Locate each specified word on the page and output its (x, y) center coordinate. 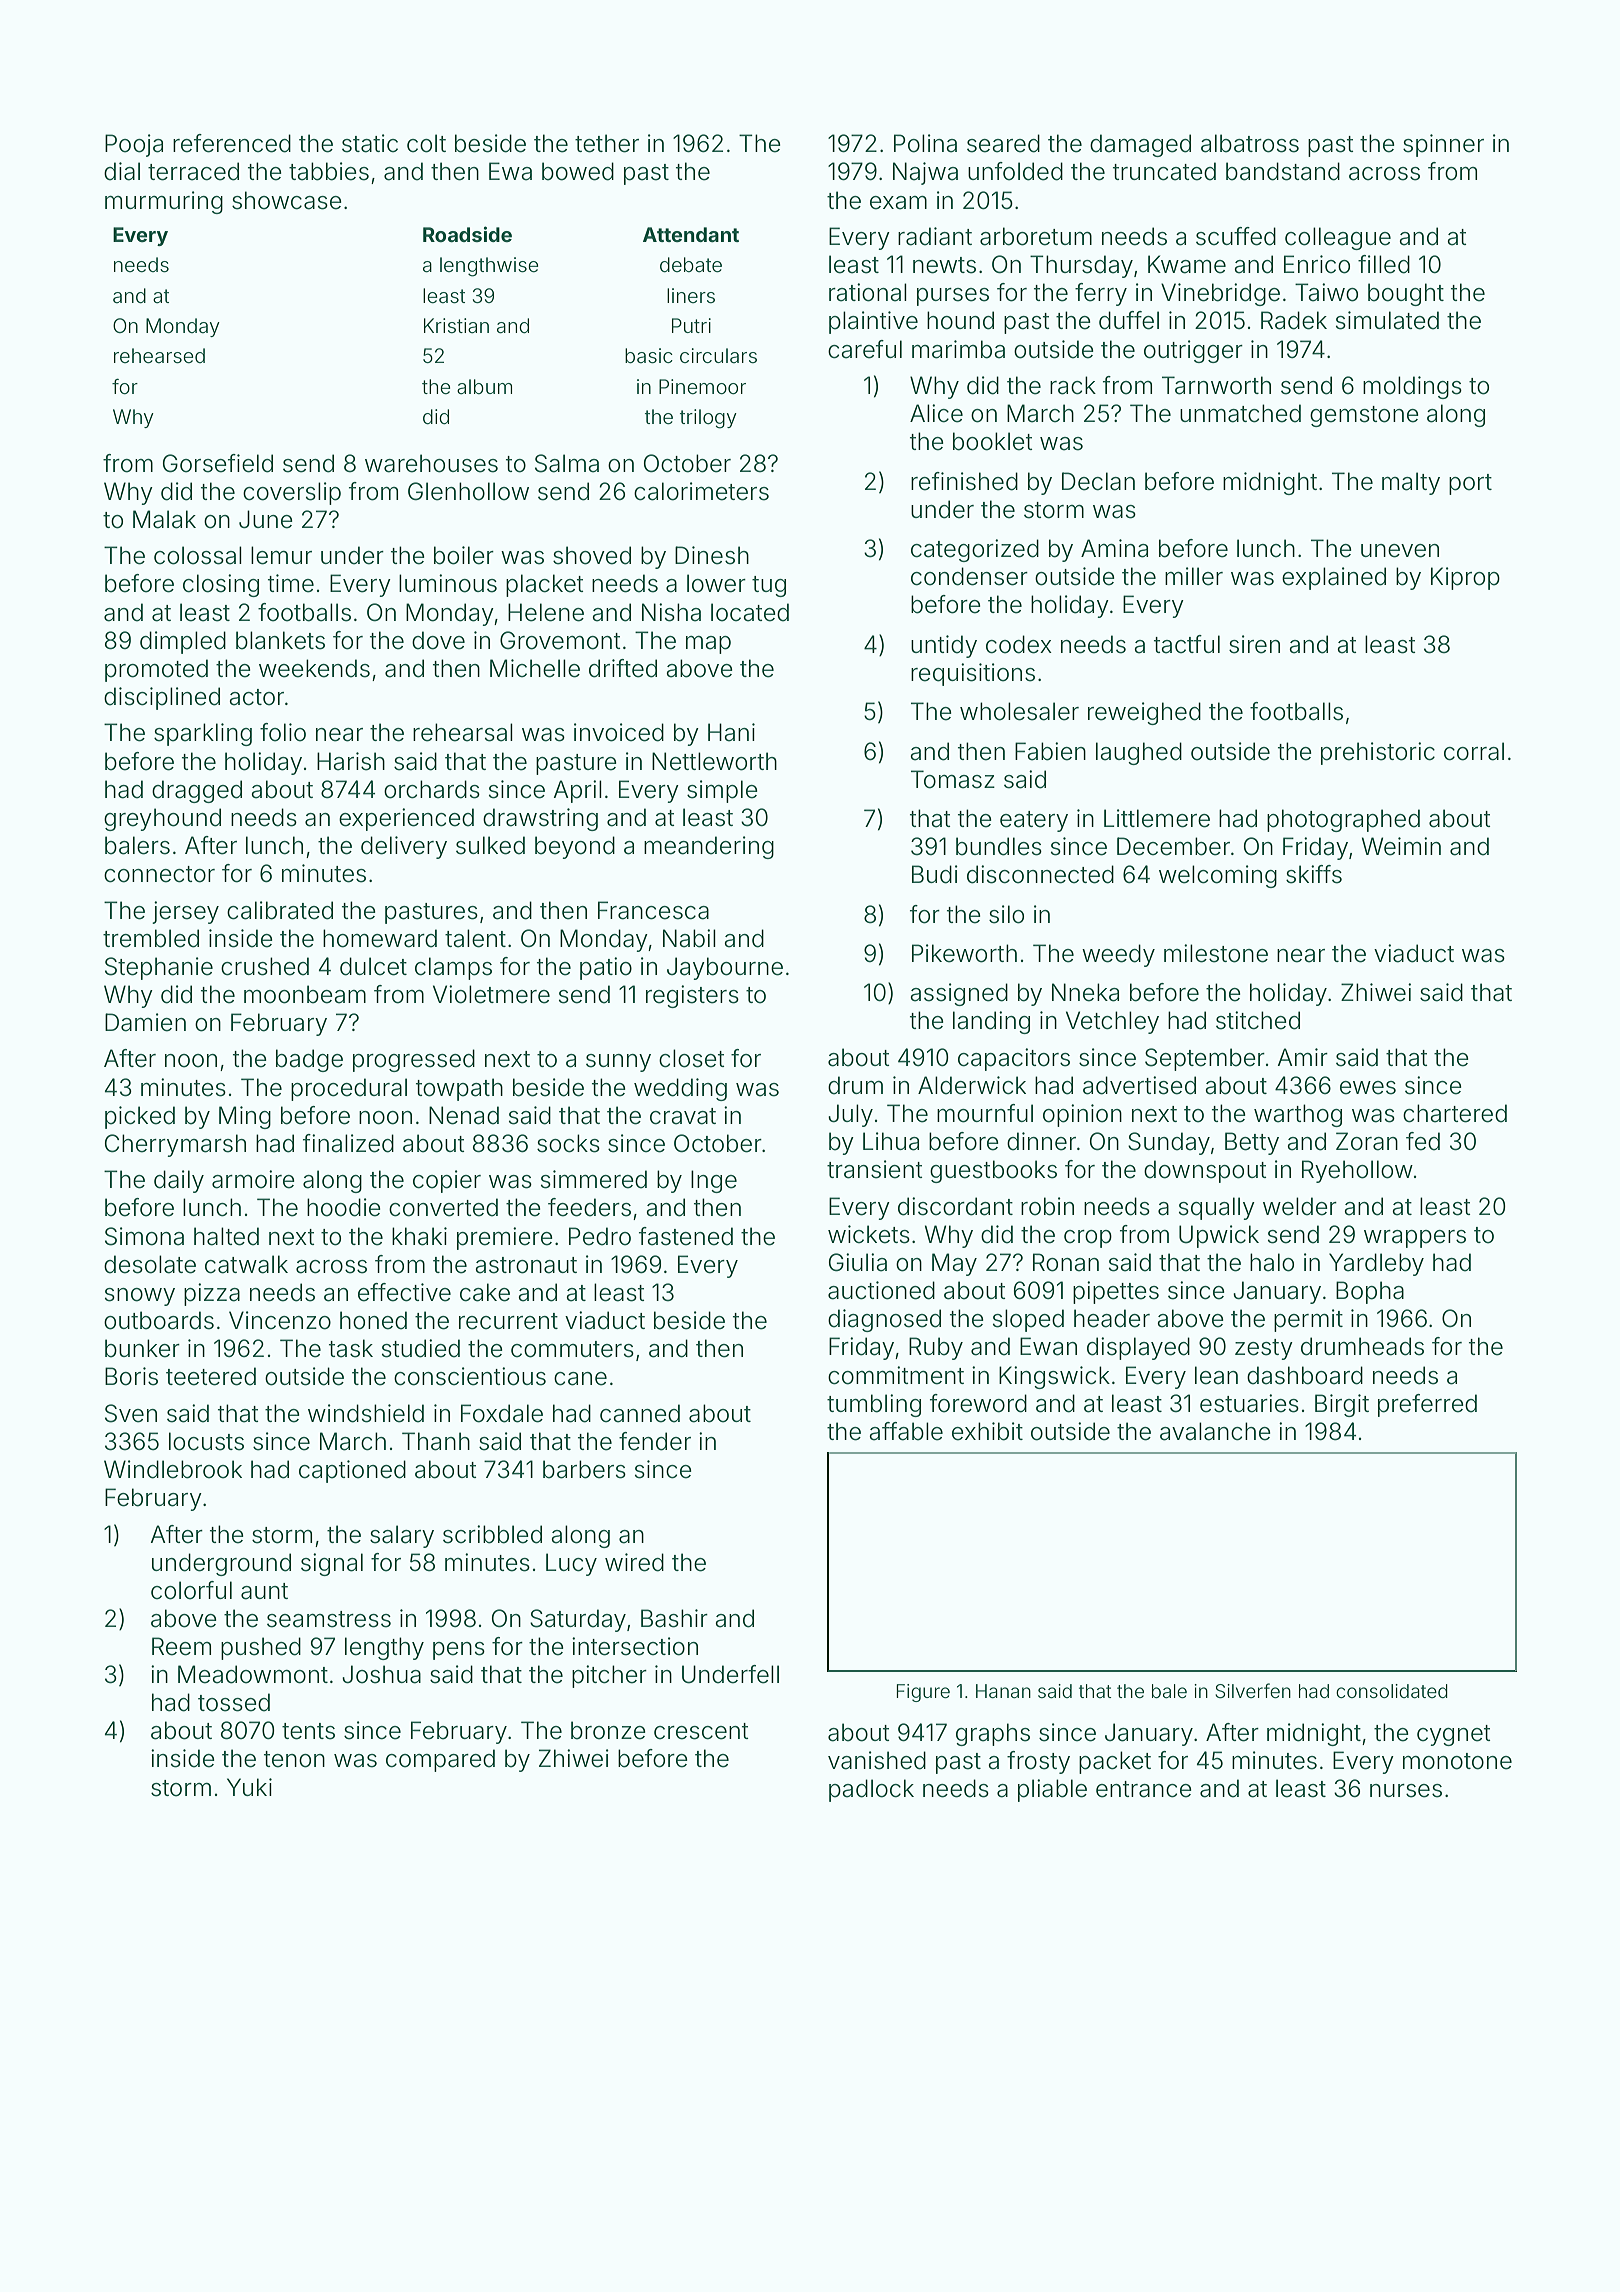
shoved (592, 555)
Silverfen (1253, 1691)
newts (944, 265)
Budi (935, 874)
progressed (414, 1060)
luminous (448, 583)
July (850, 1115)
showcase (287, 200)
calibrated (280, 910)
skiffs (1314, 874)
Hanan (1003, 1691)
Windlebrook (173, 1469)
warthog (1298, 1115)
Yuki (249, 1787)
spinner (1443, 145)
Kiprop (1465, 578)
